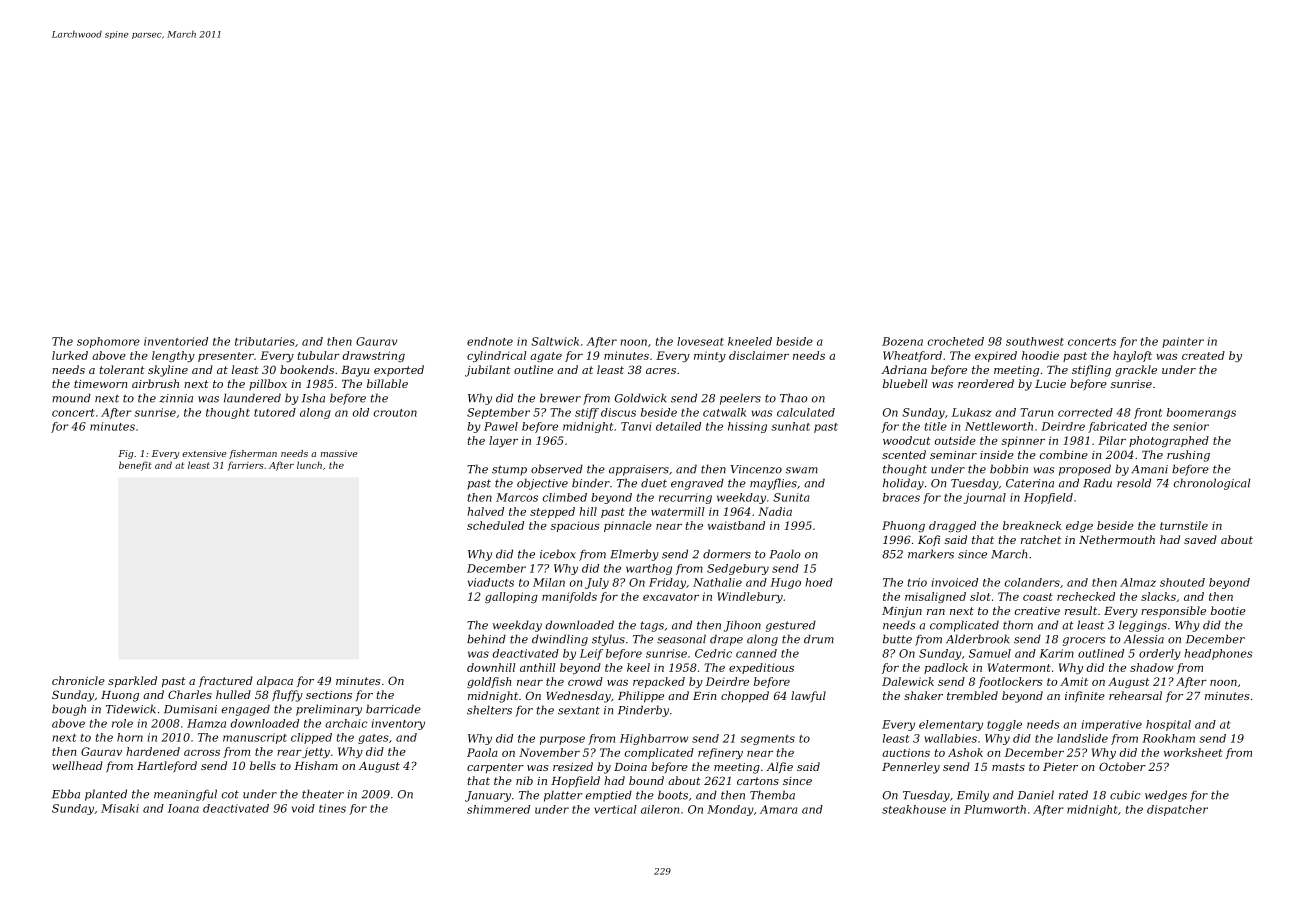 The height and width of the screenshot is (924, 1308). What do you see at coordinates (758, 781) in the screenshot?
I see `cartons` at bounding box center [758, 781].
